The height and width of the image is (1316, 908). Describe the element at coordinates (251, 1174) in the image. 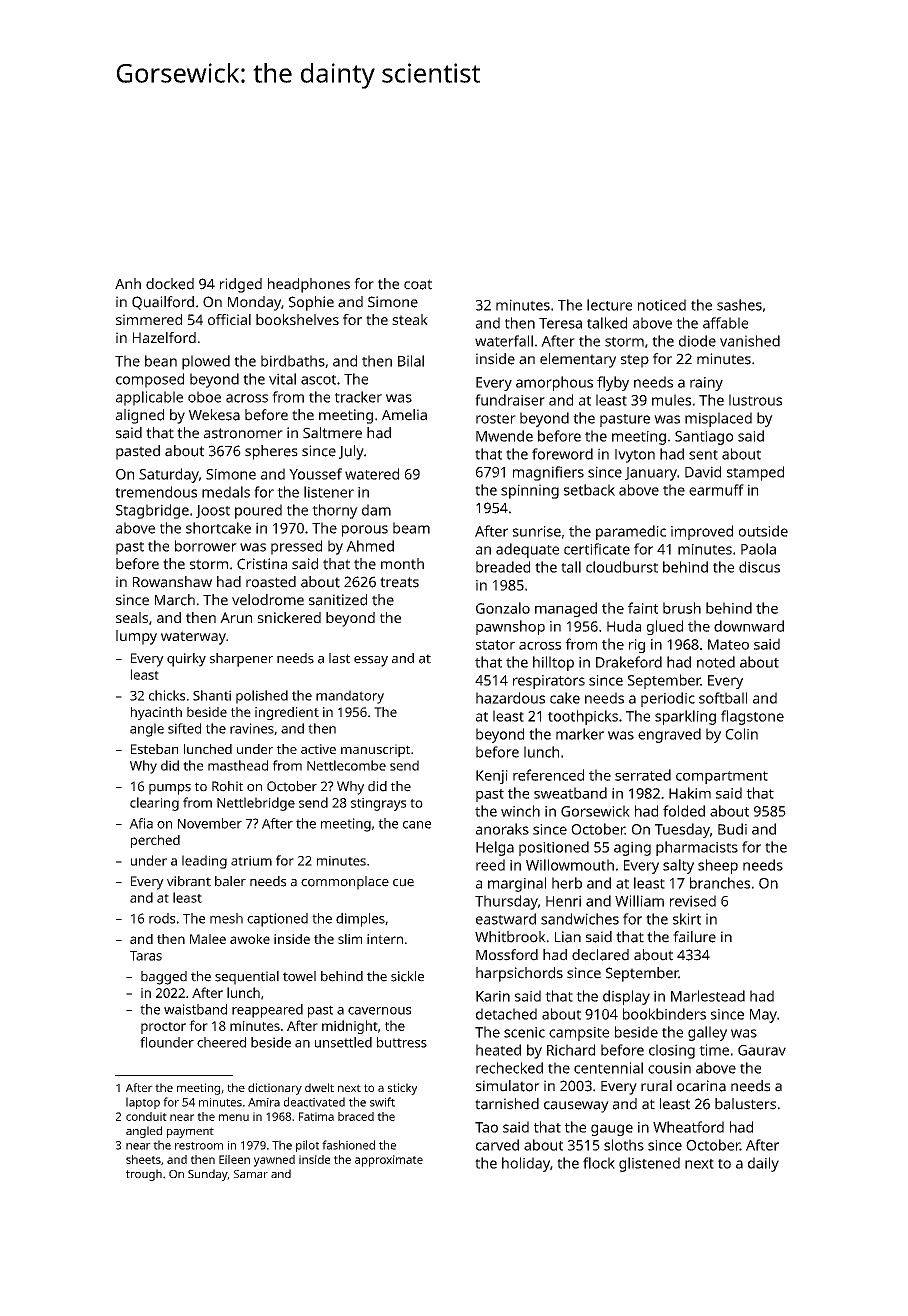

I see `Samar` at that location.
